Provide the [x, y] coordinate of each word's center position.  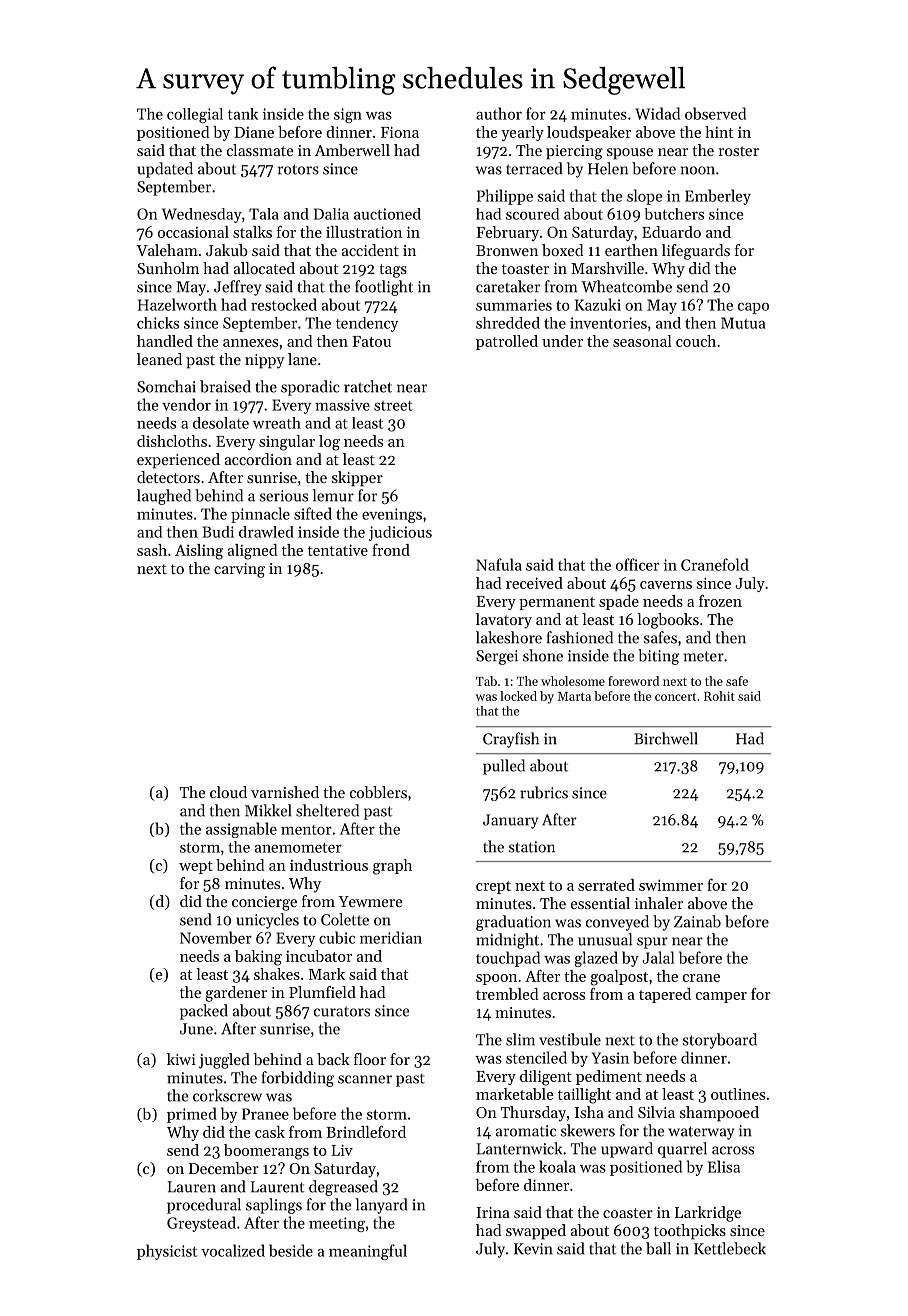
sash [152, 550]
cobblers [378, 792]
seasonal [642, 341]
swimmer [671, 885]
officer [637, 564]
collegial [195, 115]
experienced [178, 461]
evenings [392, 515]
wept [196, 867]
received [534, 583]
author [499, 113]
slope [644, 197]
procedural [204, 1206]
